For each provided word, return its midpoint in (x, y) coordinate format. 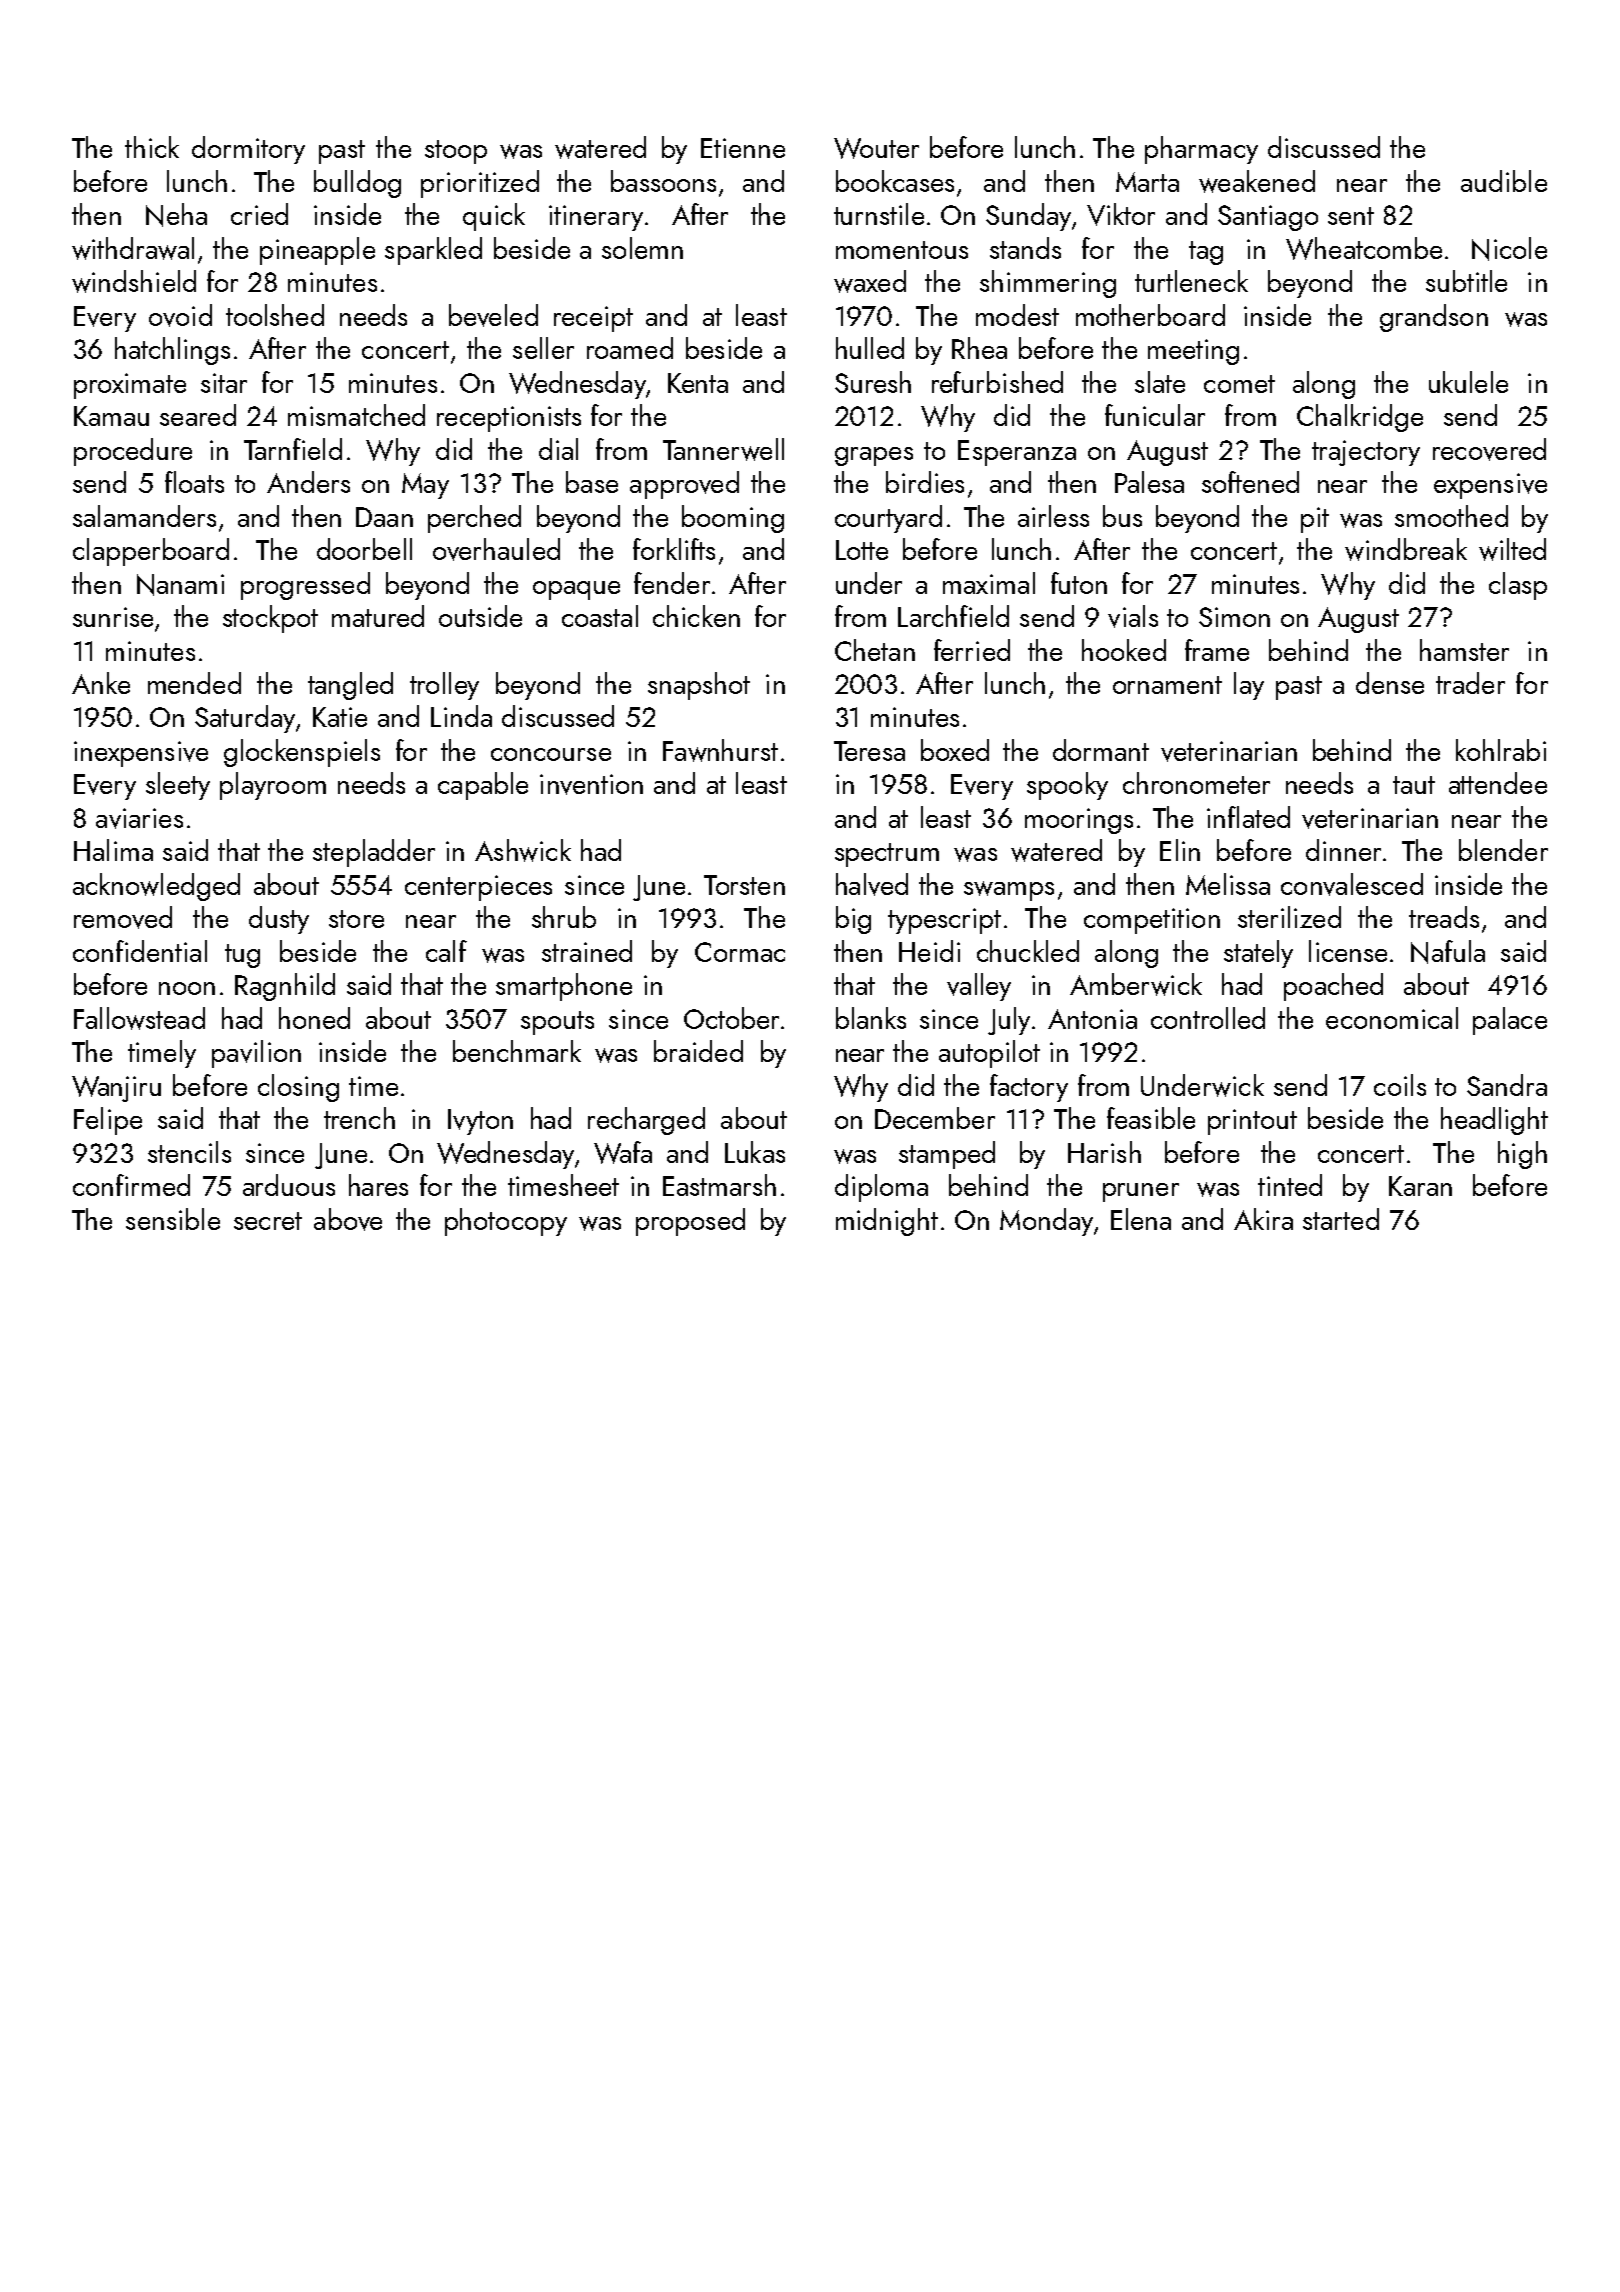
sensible (173, 1219)
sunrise (113, 617)
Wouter (876, 148)
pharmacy (1201, 150)
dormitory (248, 150)
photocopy (506, 1222)
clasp (1518, 586)
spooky (1067, 786)
